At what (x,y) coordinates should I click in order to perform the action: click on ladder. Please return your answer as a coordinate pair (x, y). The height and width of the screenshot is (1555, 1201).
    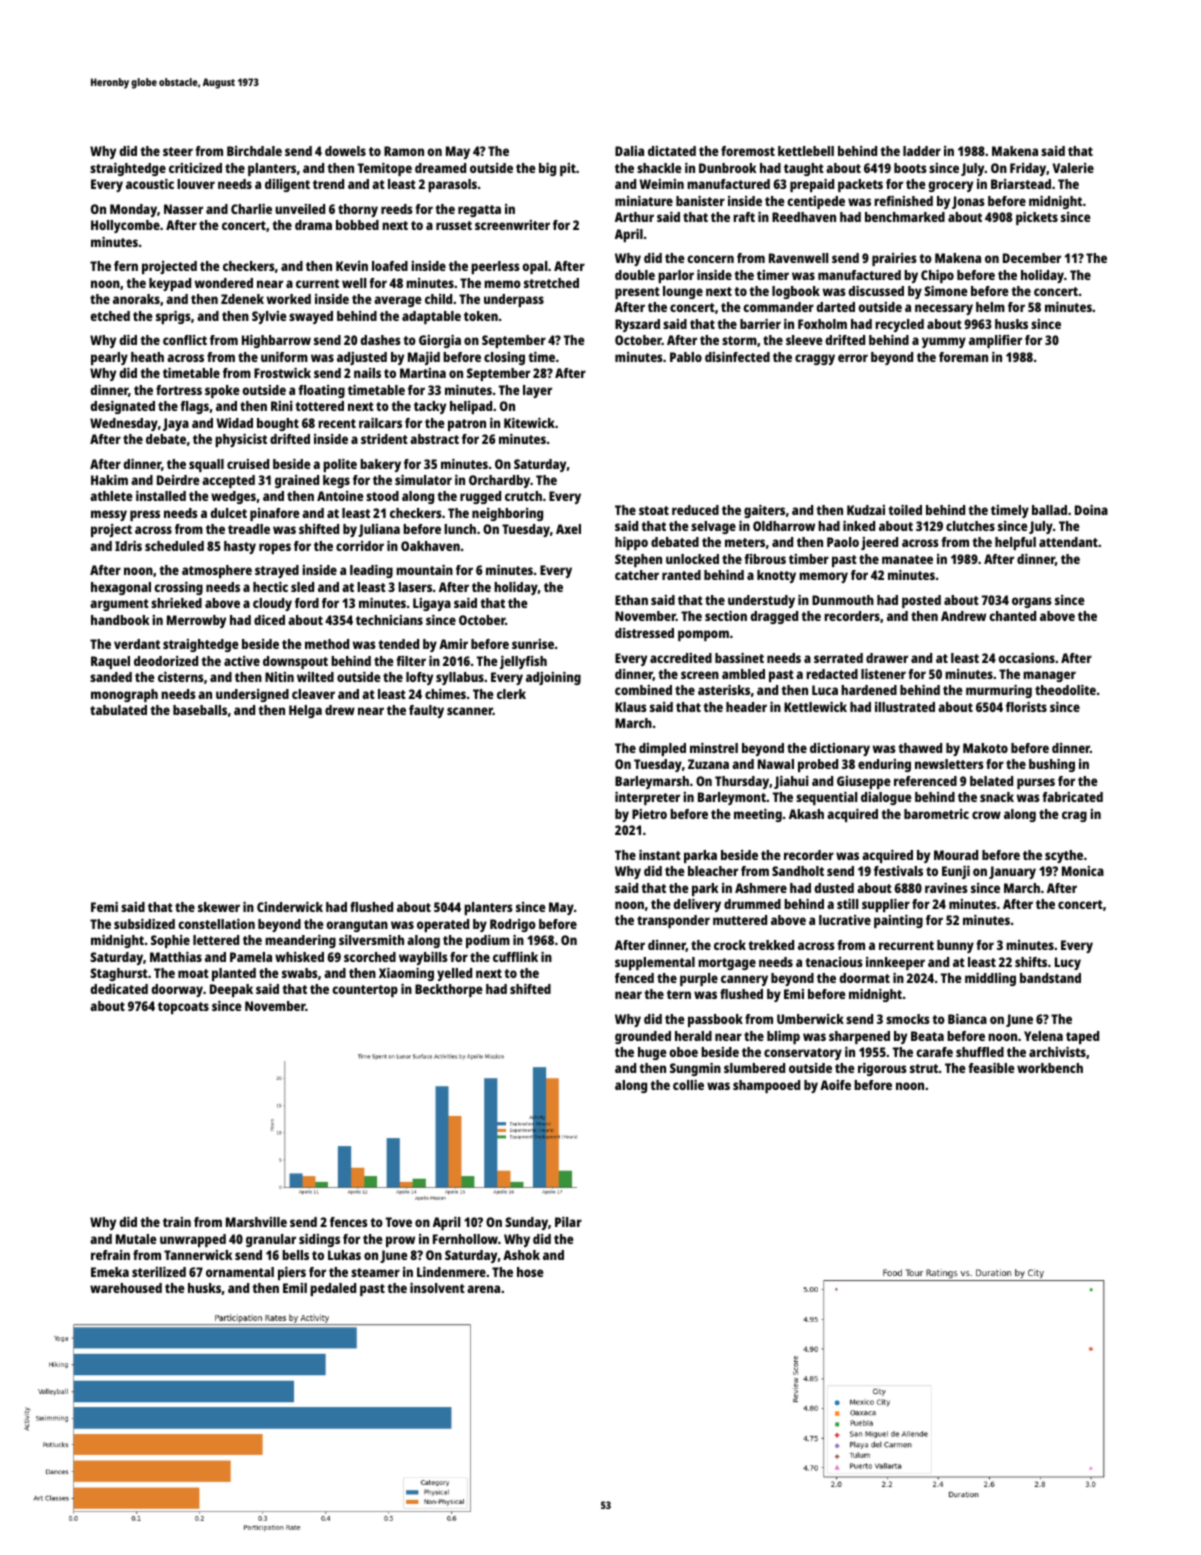
    Looking at the image, I should click on (922, 151).
